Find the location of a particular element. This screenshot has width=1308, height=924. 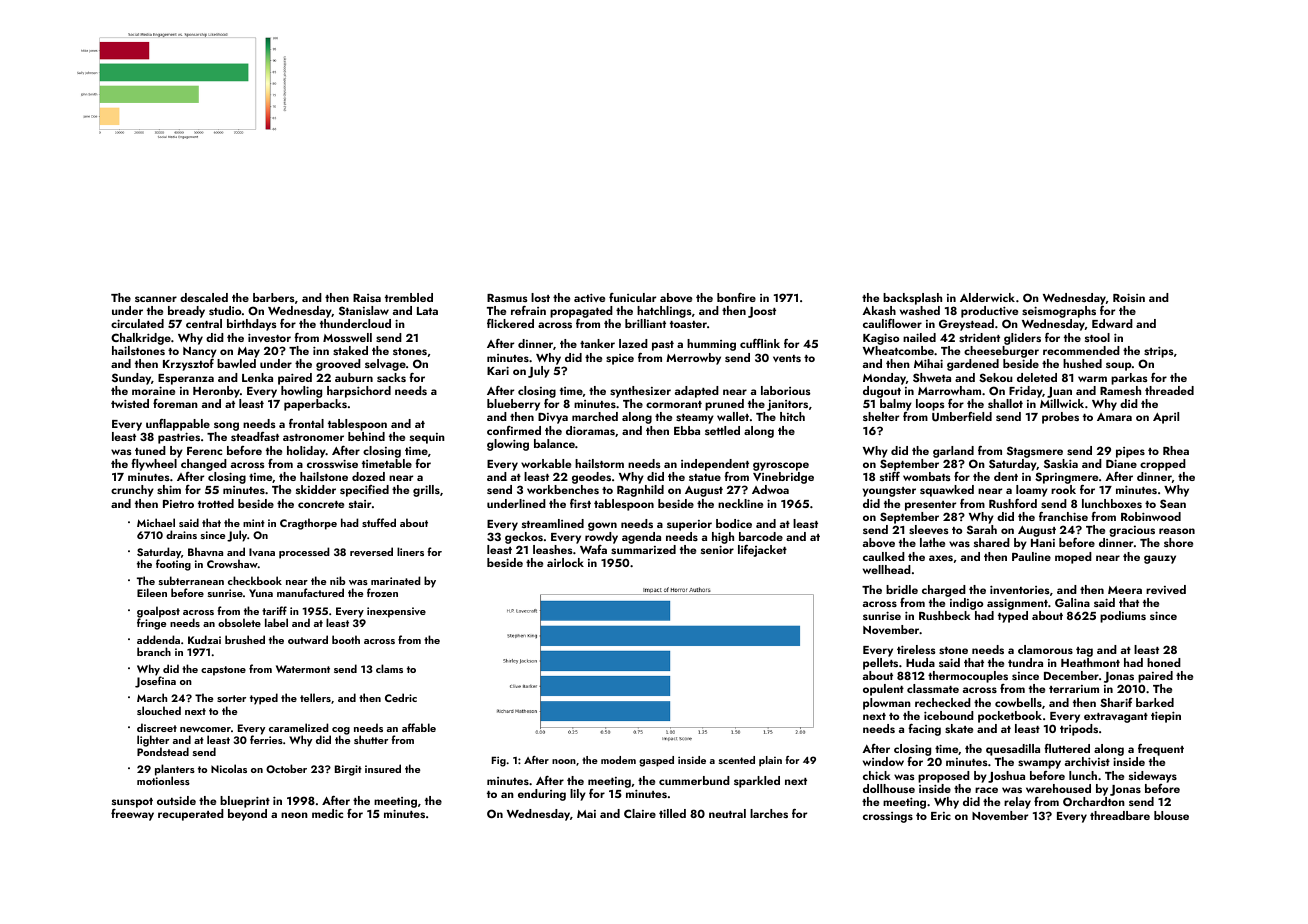

shim is located at coordinates (169, 489).
